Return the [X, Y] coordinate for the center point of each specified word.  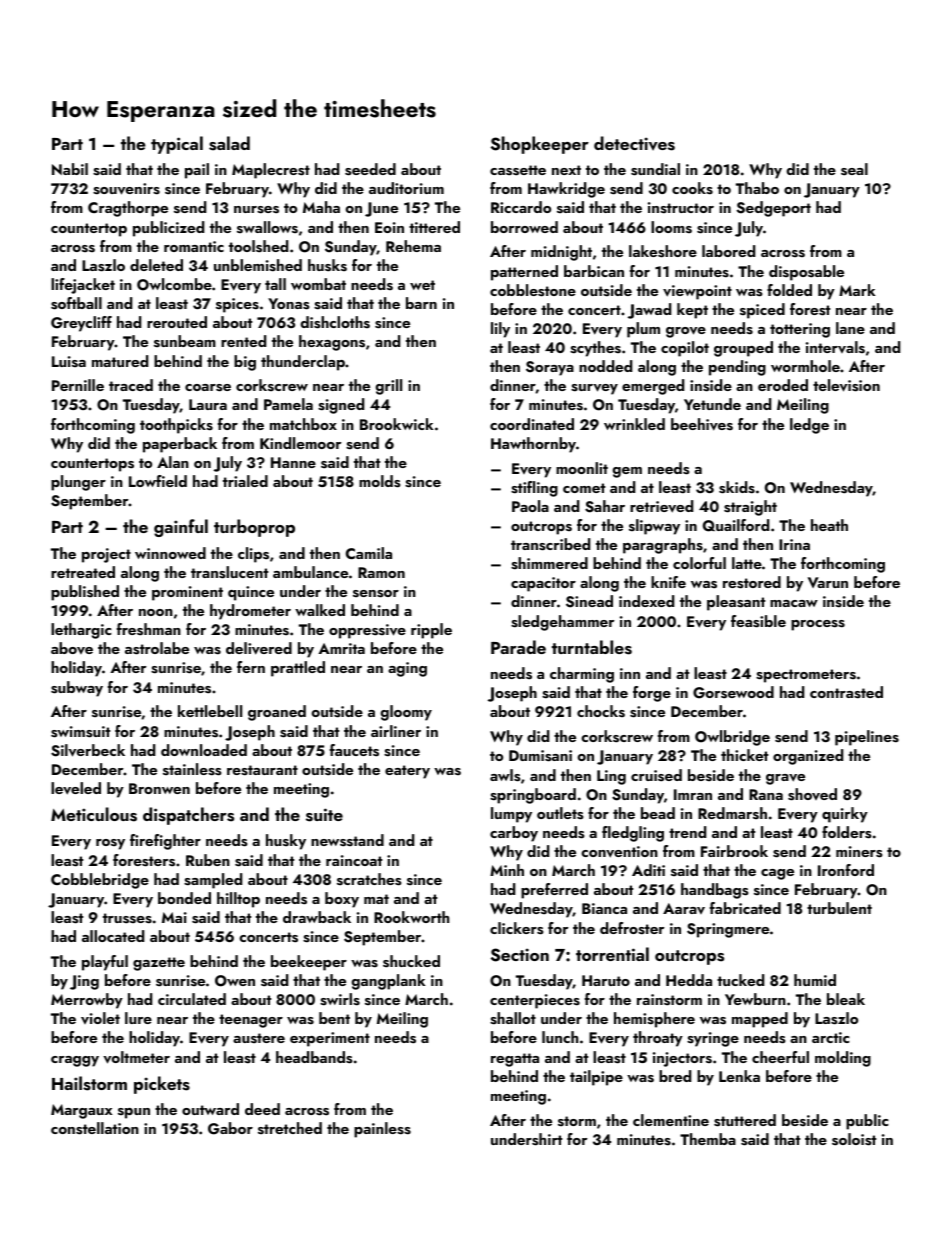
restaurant [262, 770]
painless [382, 1130]
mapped [760, 1020]
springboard [533, 796]
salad [229, 143]
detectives [634, 143]
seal [854, 169]
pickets [162, 1085]
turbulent [839, 908]
